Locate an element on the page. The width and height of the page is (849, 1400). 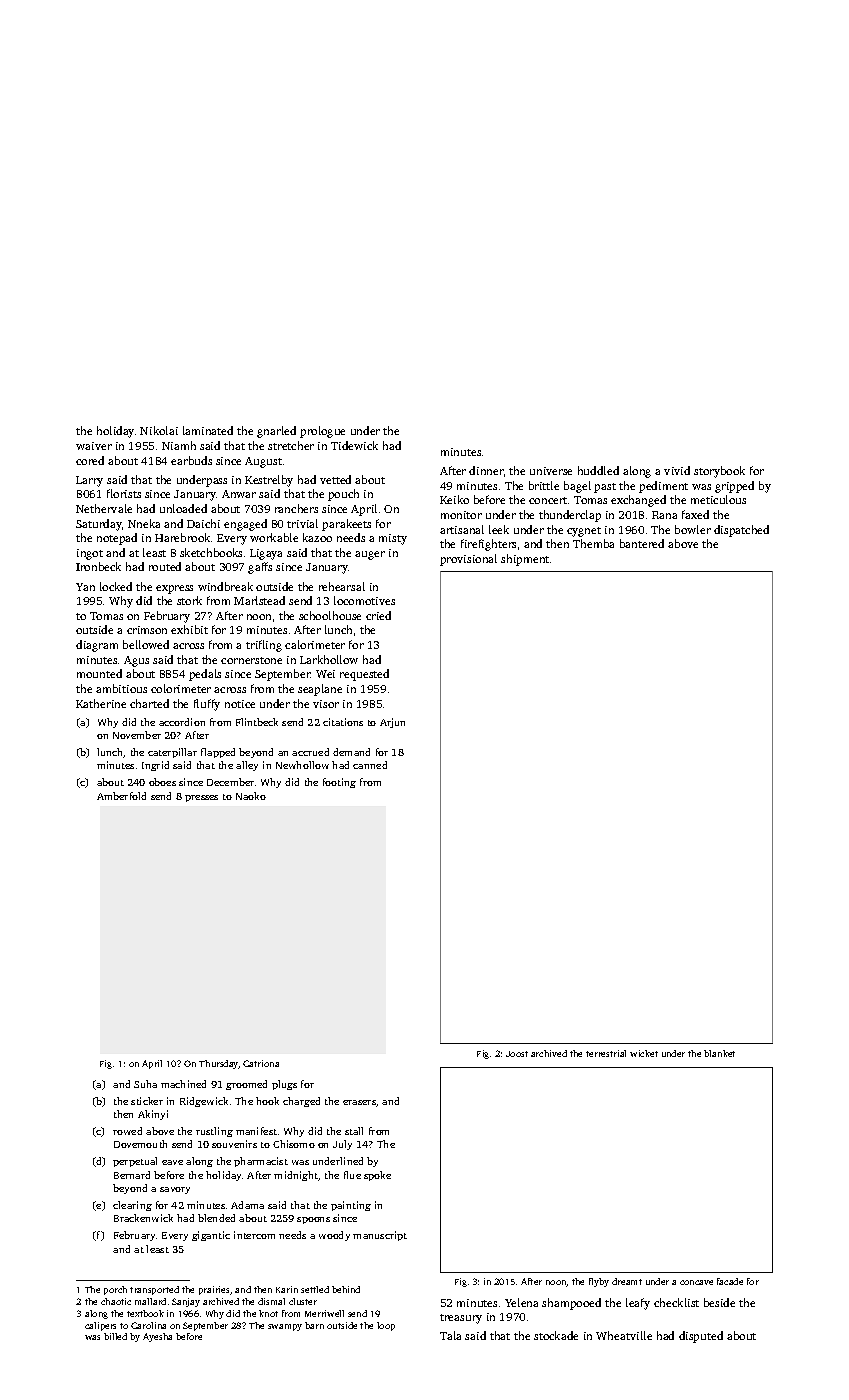
behind is located at coordinates (346, 1289).
